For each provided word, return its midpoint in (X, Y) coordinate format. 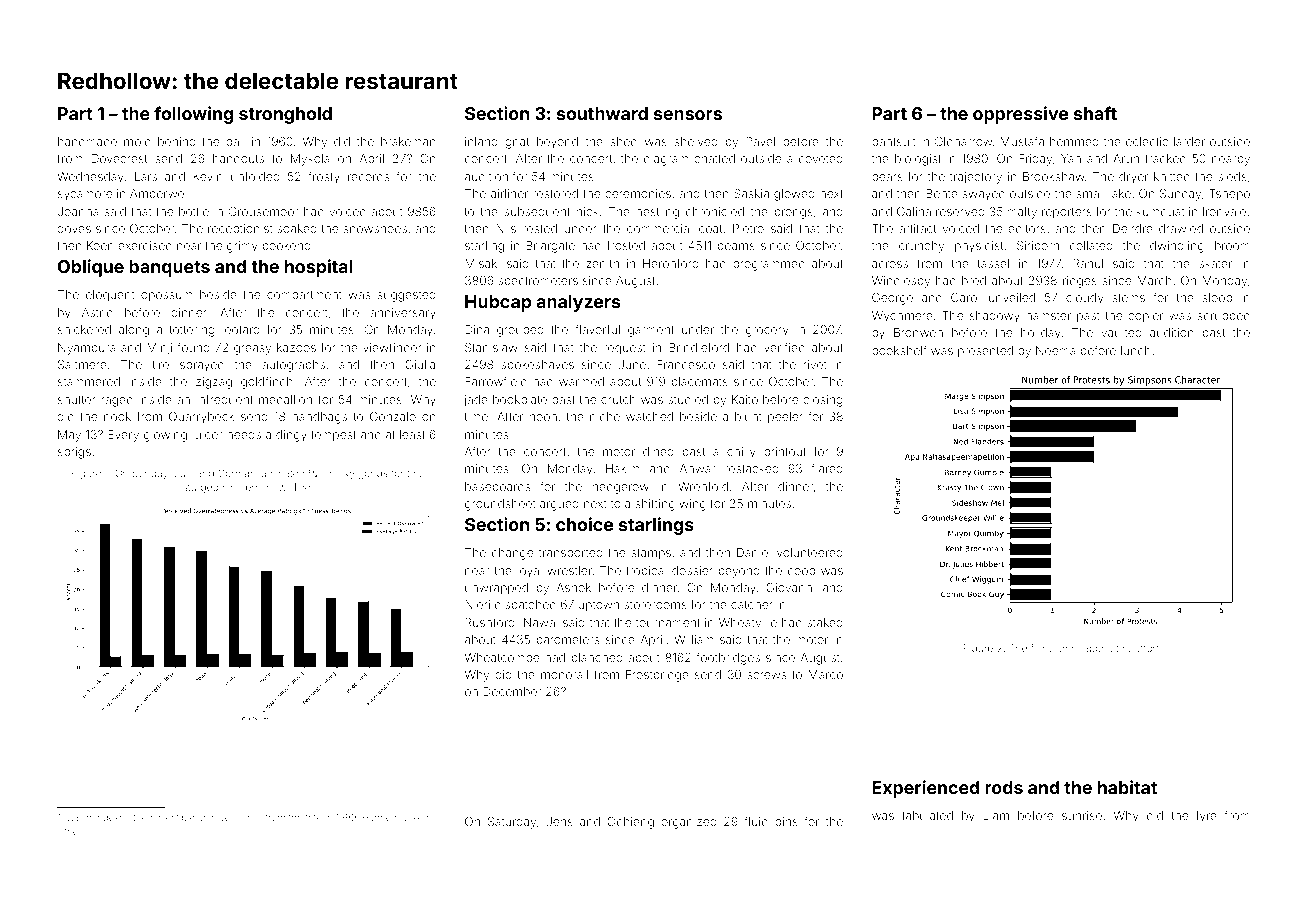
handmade (87, 141)
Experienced (925, 789)
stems (1128, 298)
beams (736, 245)
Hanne (377, 817)
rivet (815, 364)
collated (1091, 245)
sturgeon (203, 489)
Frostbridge (657, 676)
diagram (666, 160)
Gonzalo (393, 416)
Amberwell (159, 193)
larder (1189, 141)
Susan (78, 817)
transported (570, 553)
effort (1146, 648)
